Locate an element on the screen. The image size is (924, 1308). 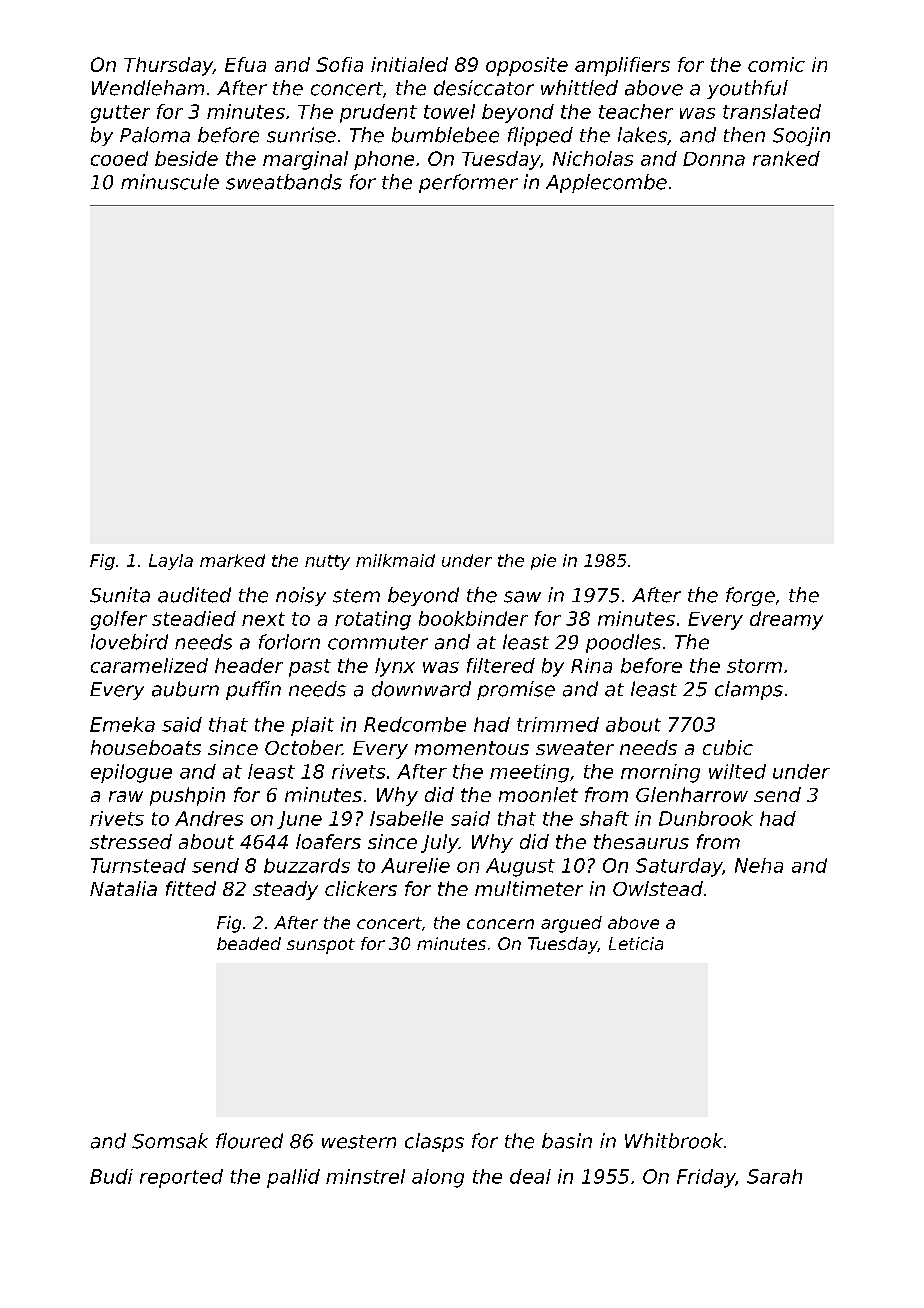
Applecombe is located at coordinates (606, 183).
